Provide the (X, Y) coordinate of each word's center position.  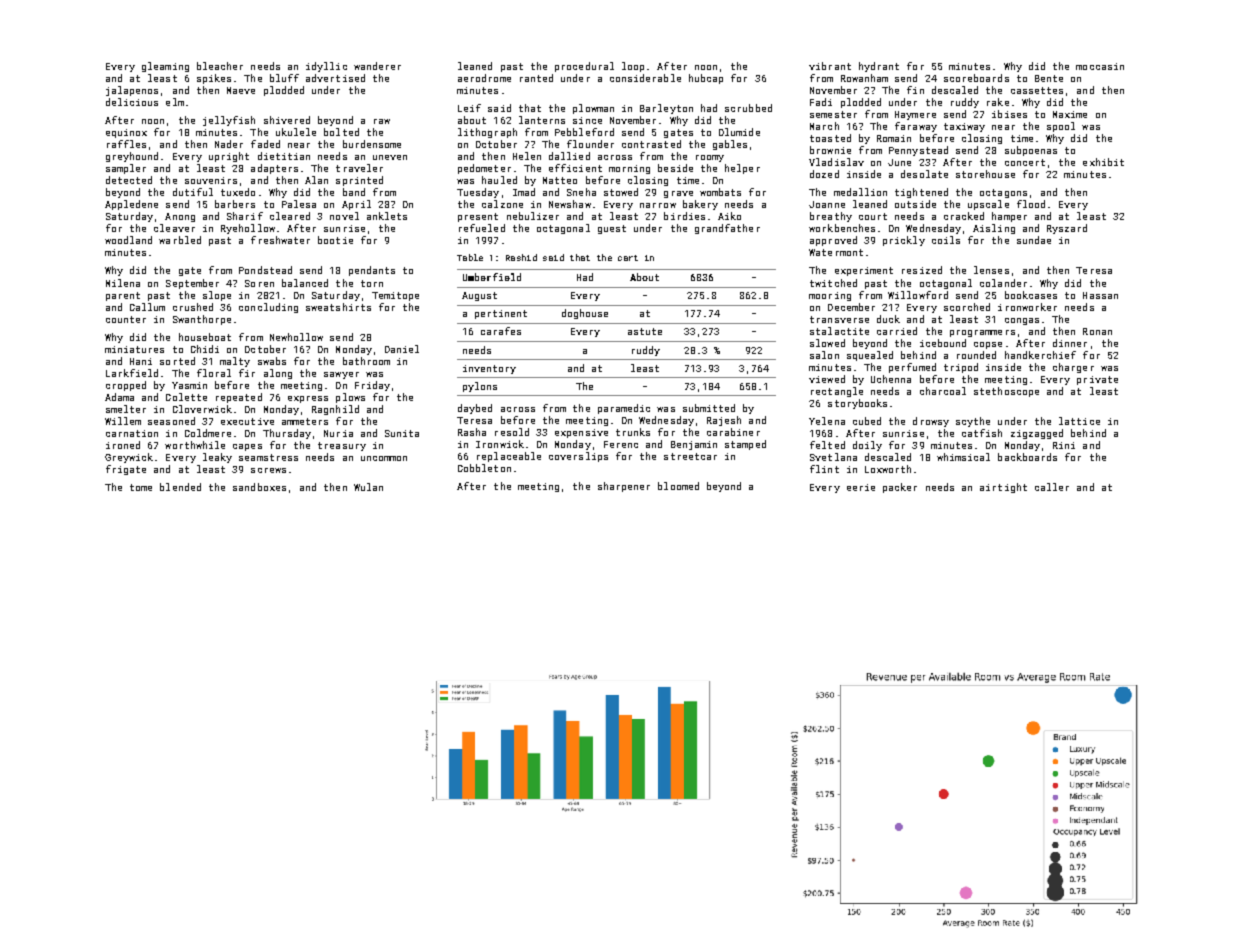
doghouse (585, 314)
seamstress (268, 457)
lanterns (542, 120)
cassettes (1037, 90)
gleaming (165, 67)
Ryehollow (248, 229)
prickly (904, 241)
